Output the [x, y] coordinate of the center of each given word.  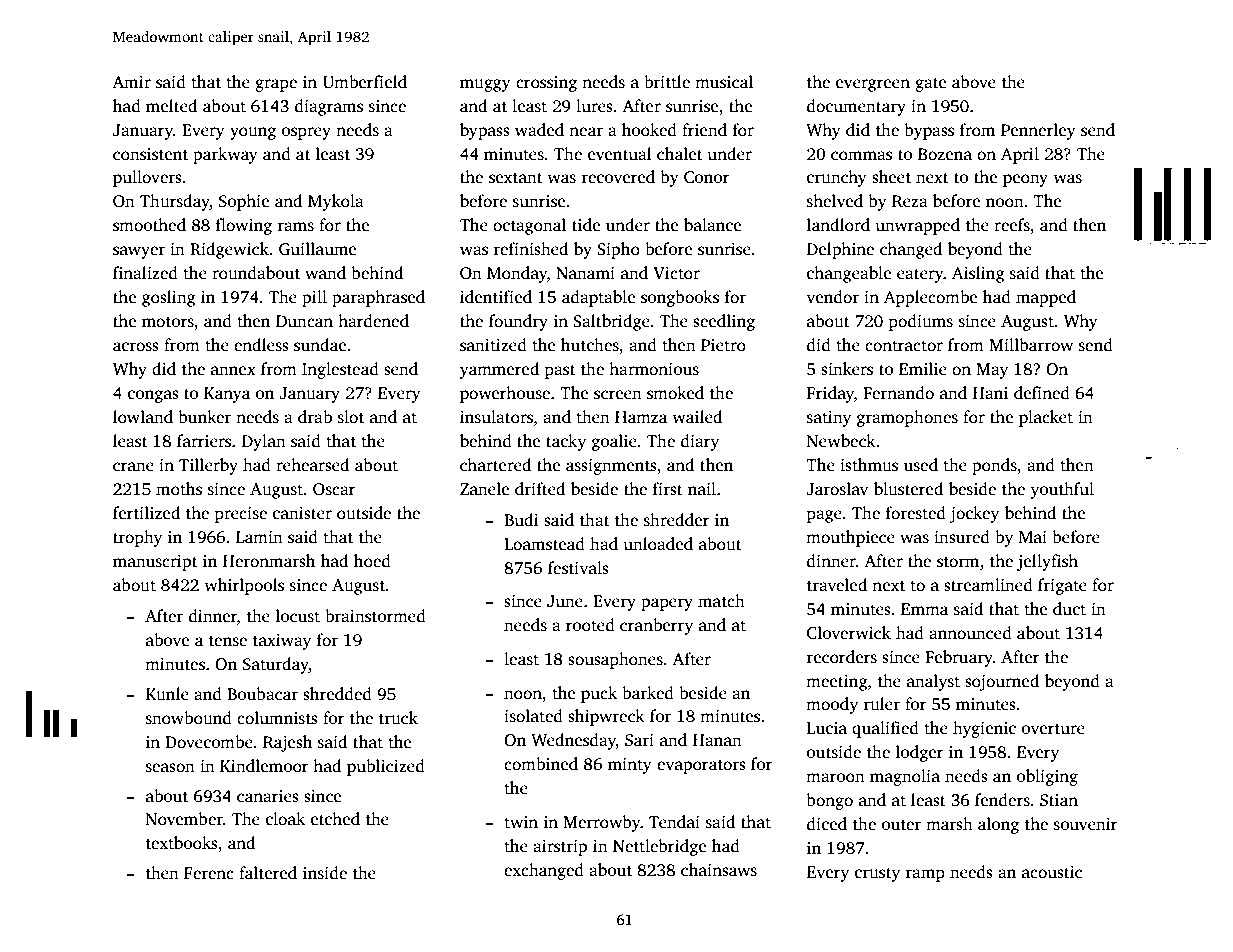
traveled [837, 585]
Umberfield [365, 82]
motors [168, 322]
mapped [1046, 298]
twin [521, 822]
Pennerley [1038, 131]
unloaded [658, 544]
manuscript [155, 563]
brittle [667, 82]
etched [335, 819]
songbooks [680, 298]
